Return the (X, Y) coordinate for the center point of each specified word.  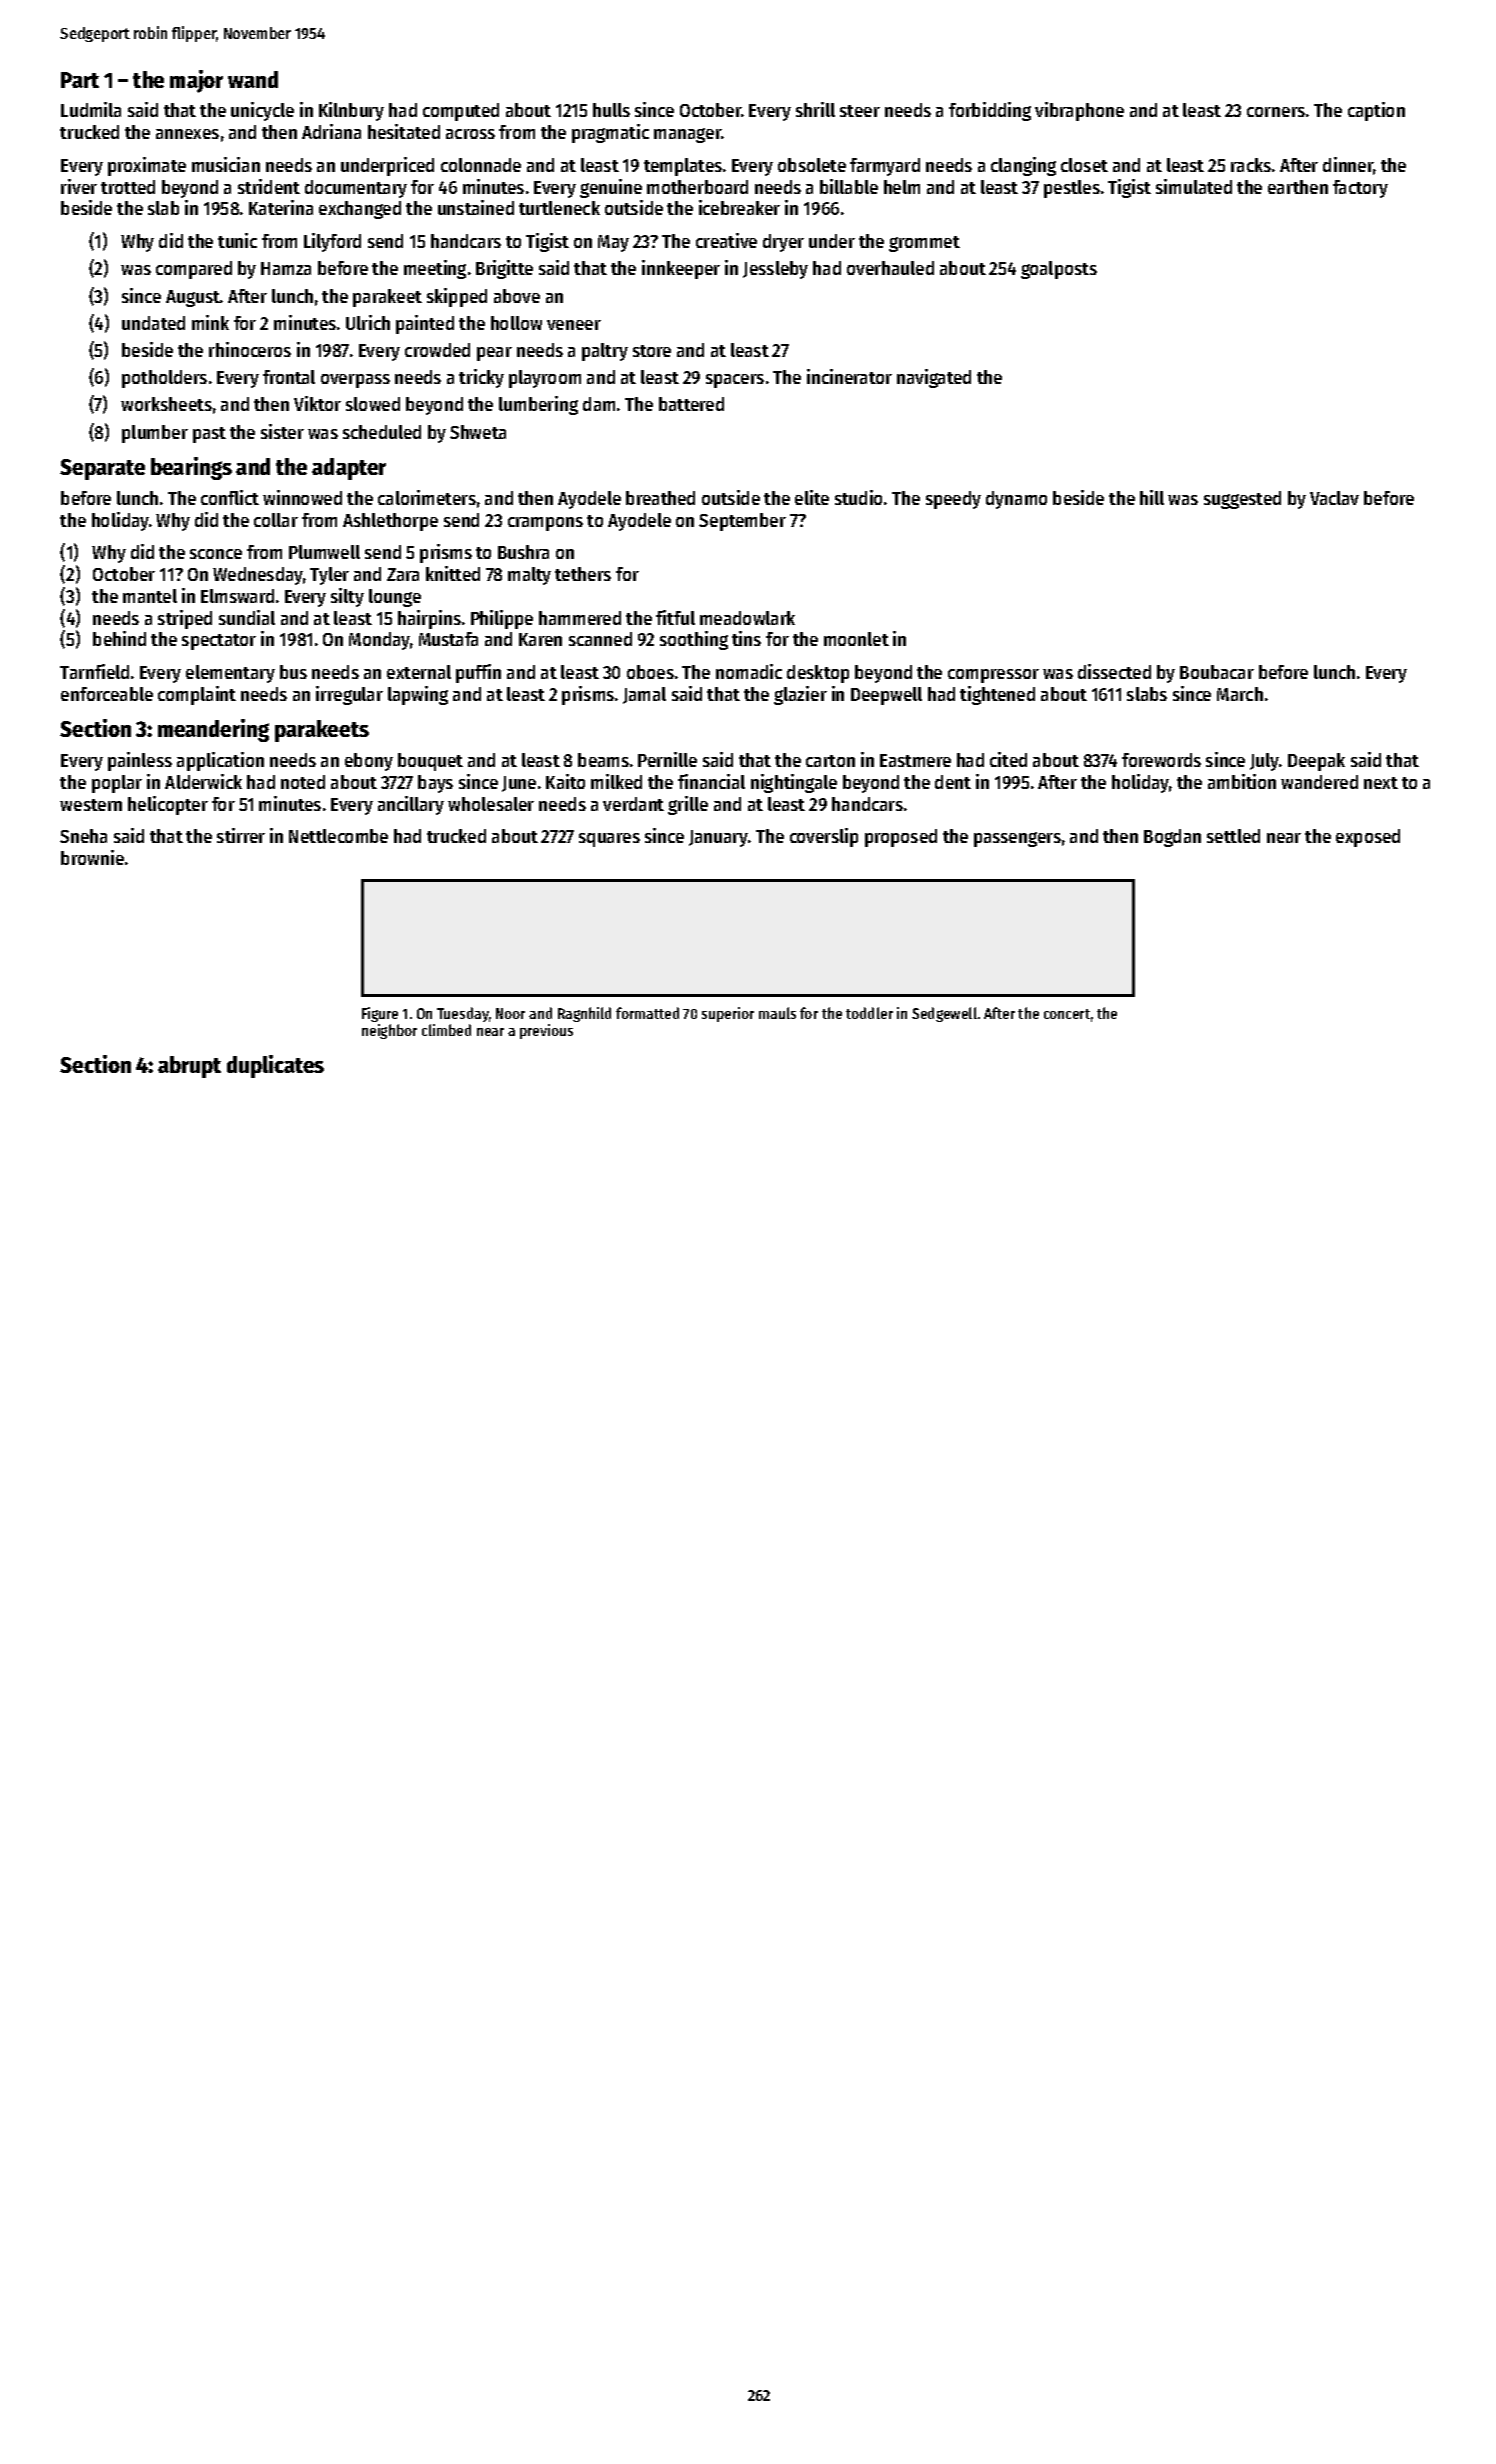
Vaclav (1334, 498)
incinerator (849, 376)
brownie (92, 857)
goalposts (1059, 270)
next (1381, 783)
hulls (611, 110)
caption (1376, 111)
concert (1067, 1014)
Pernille (667, 759)
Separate (102, 469)
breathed (660, 498)
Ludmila (91, 109)
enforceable (107, 694)
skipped (457, 297)
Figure (380, 1014)
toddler (869, 1013)
